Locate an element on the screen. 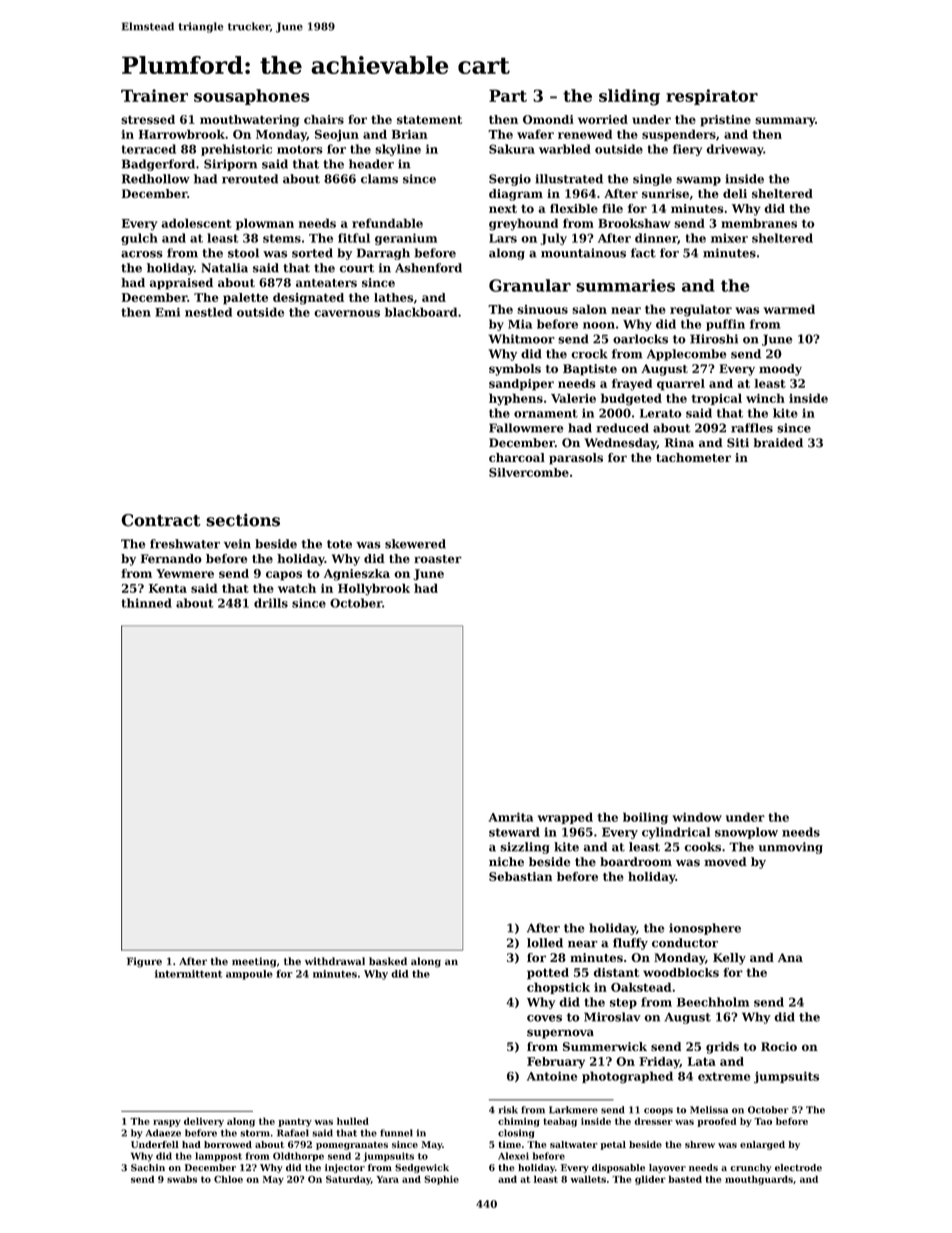  tropical is located at coordinates (716, 399).
